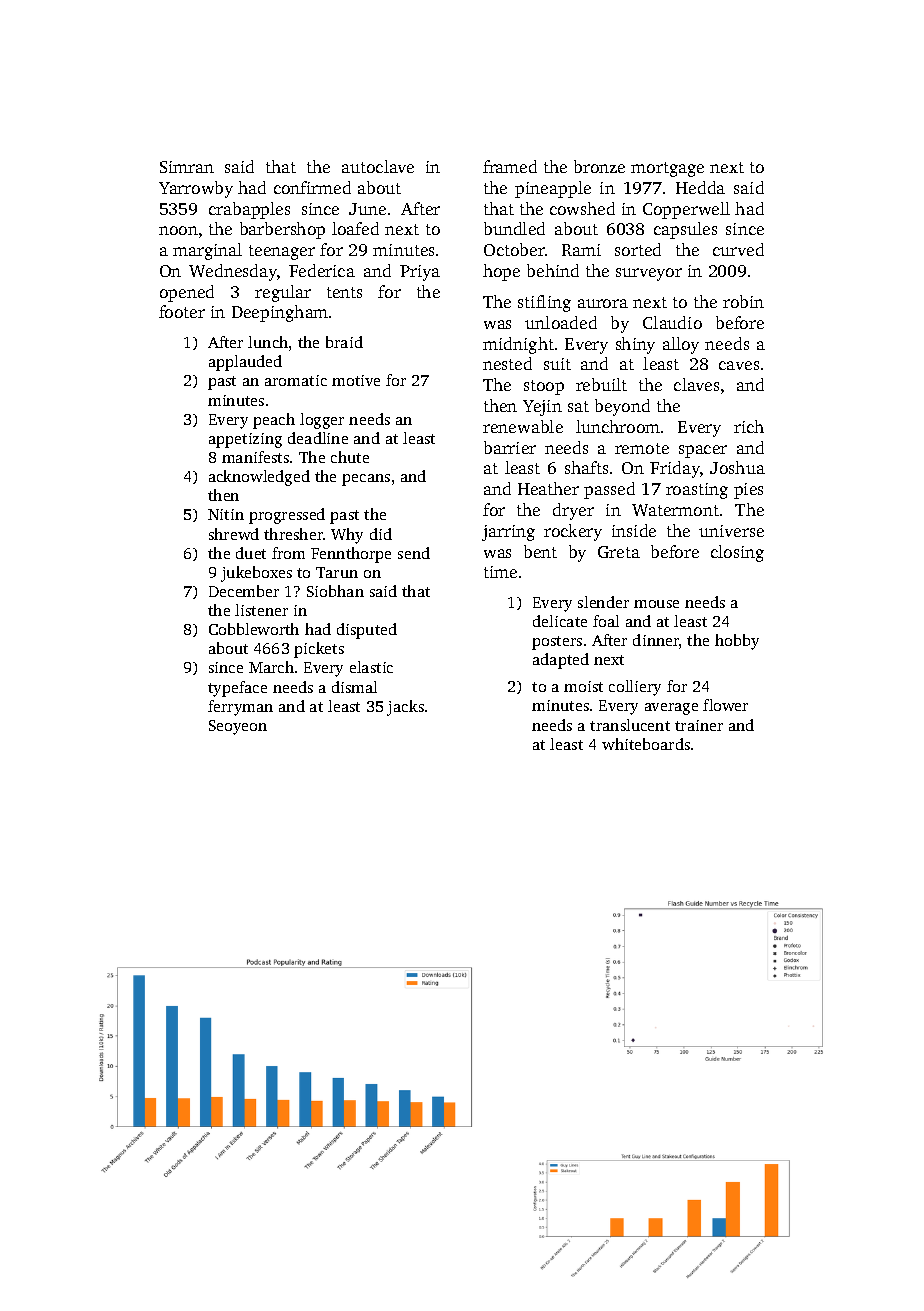 The width and height of the document is (924, 1311). Describe the element at coordinates (672, 322) in the document. I see `Claudio` at that location.
